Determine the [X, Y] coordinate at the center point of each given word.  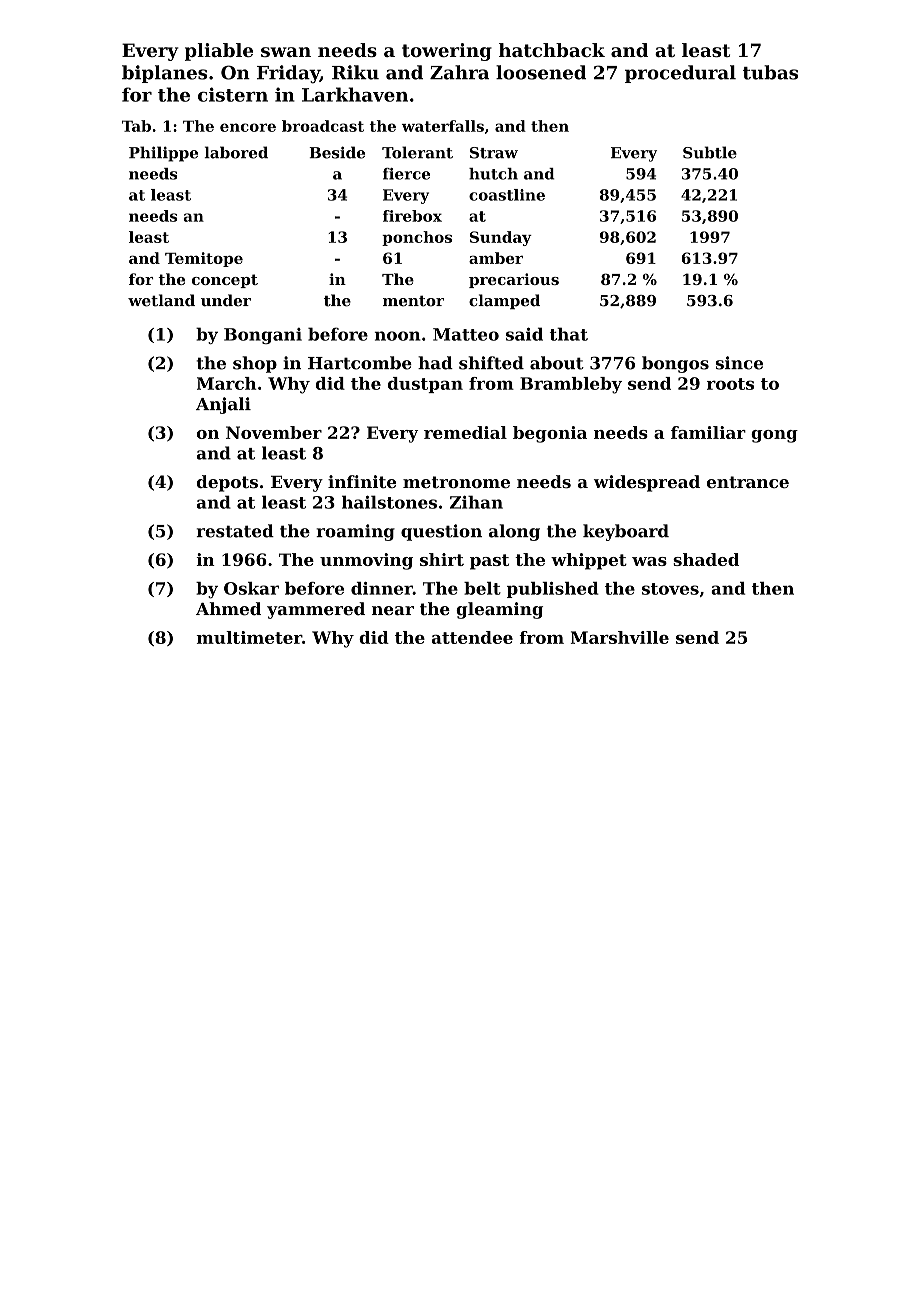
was [649, 561]
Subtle [710, 152]
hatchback [552, 50]
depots [227, 483]
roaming [355, 532]
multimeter [249, 637]
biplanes [164, 74]
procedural [680, 74]
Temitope [204, 259]
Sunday [501, 238]
